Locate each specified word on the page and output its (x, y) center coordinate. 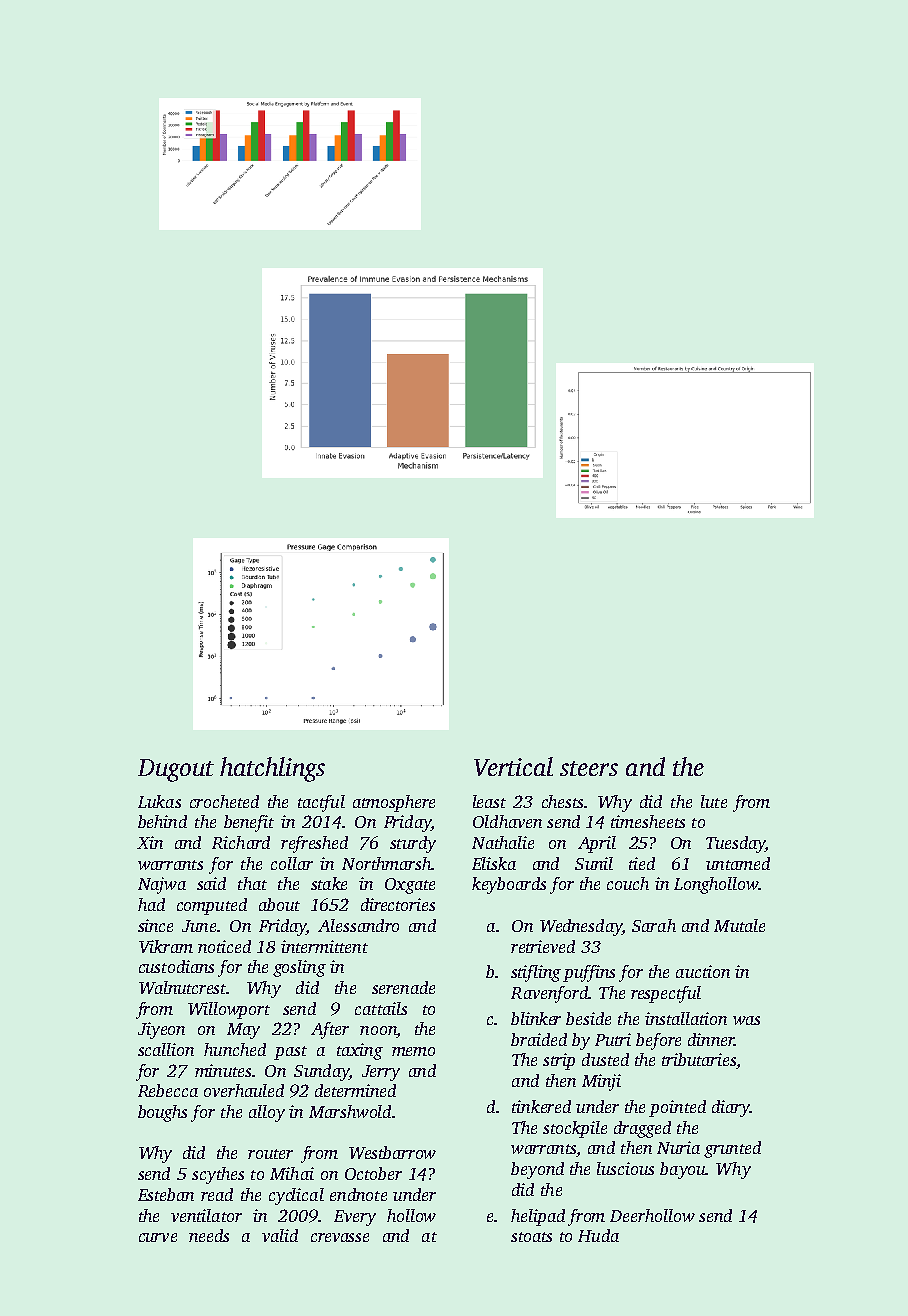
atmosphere (394, 803)
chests (562, 801)
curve (158, 1237)
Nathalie (503, 842)
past (290, 1053)
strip (559, 1061)
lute (714, 801)
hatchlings (272, 769)
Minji (601, 1082)
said (211, 883)
